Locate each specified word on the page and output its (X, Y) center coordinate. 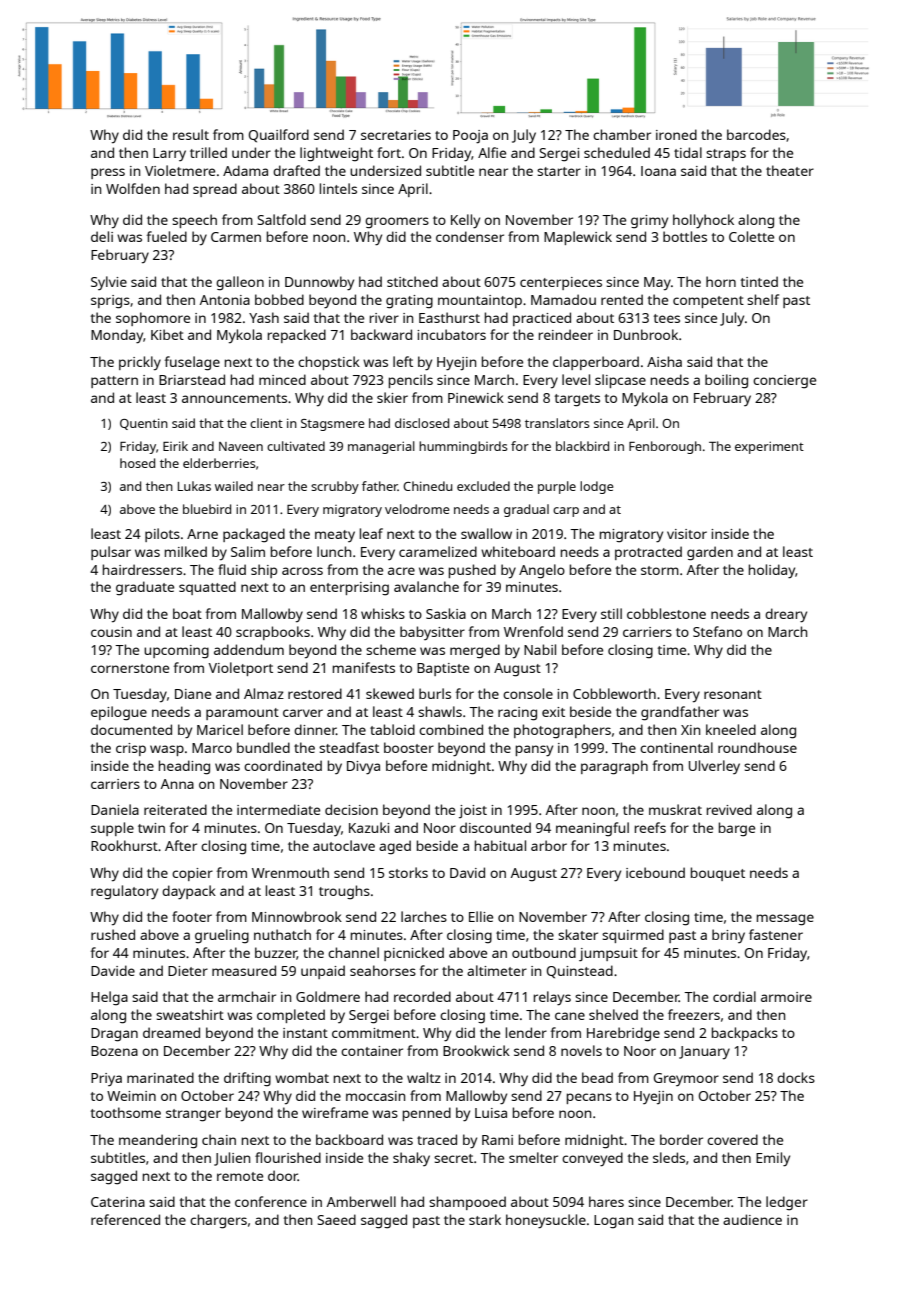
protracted (648, 553)
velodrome (417, 509)
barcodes (756, 134)
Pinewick (476, 397)
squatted (207, 588)
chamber (622, 134)
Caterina (118, 1202)
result (191, 134)
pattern (114, 382)
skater (578, 934)
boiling (726, 381)
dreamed (171, 1032)
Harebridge (623, 1034)
